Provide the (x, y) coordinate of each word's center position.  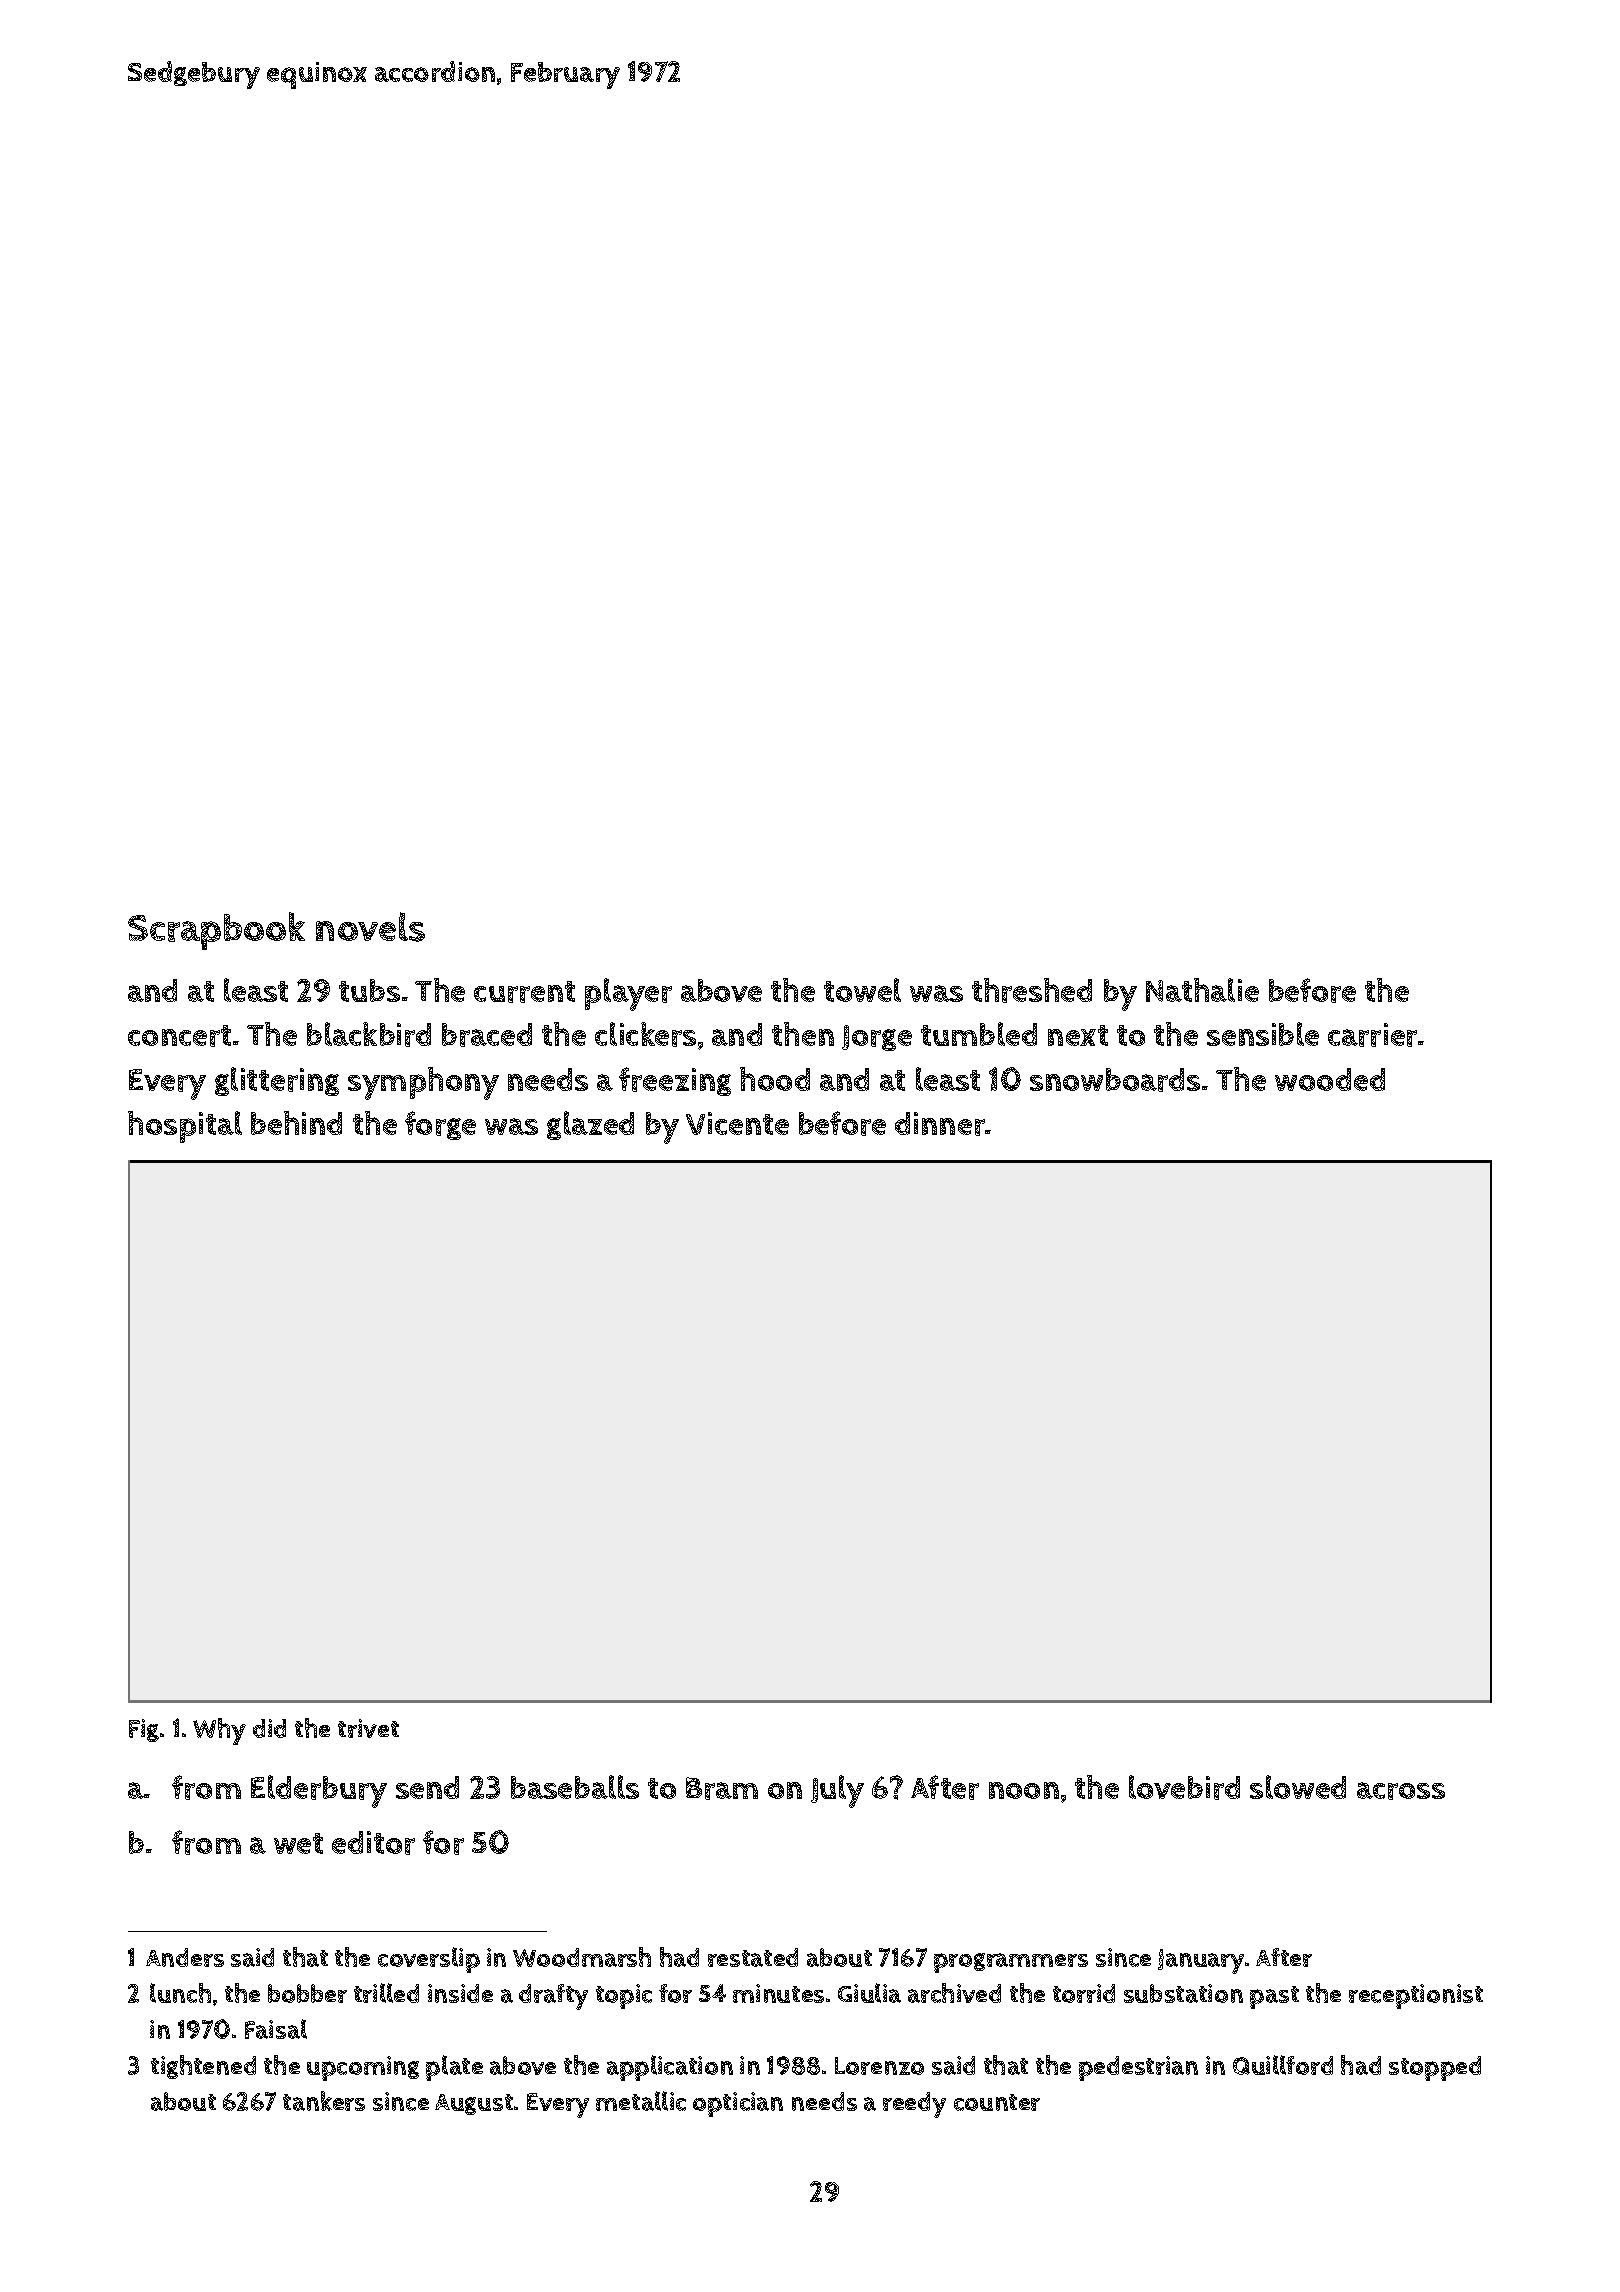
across (1401, 1791)
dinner (940, 1124)
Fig (144, 1730)
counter (997, 2102)
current (524, 992)
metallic (641, 2101)
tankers (324, 2101)
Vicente (737, 1123)
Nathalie (1202, 990)
